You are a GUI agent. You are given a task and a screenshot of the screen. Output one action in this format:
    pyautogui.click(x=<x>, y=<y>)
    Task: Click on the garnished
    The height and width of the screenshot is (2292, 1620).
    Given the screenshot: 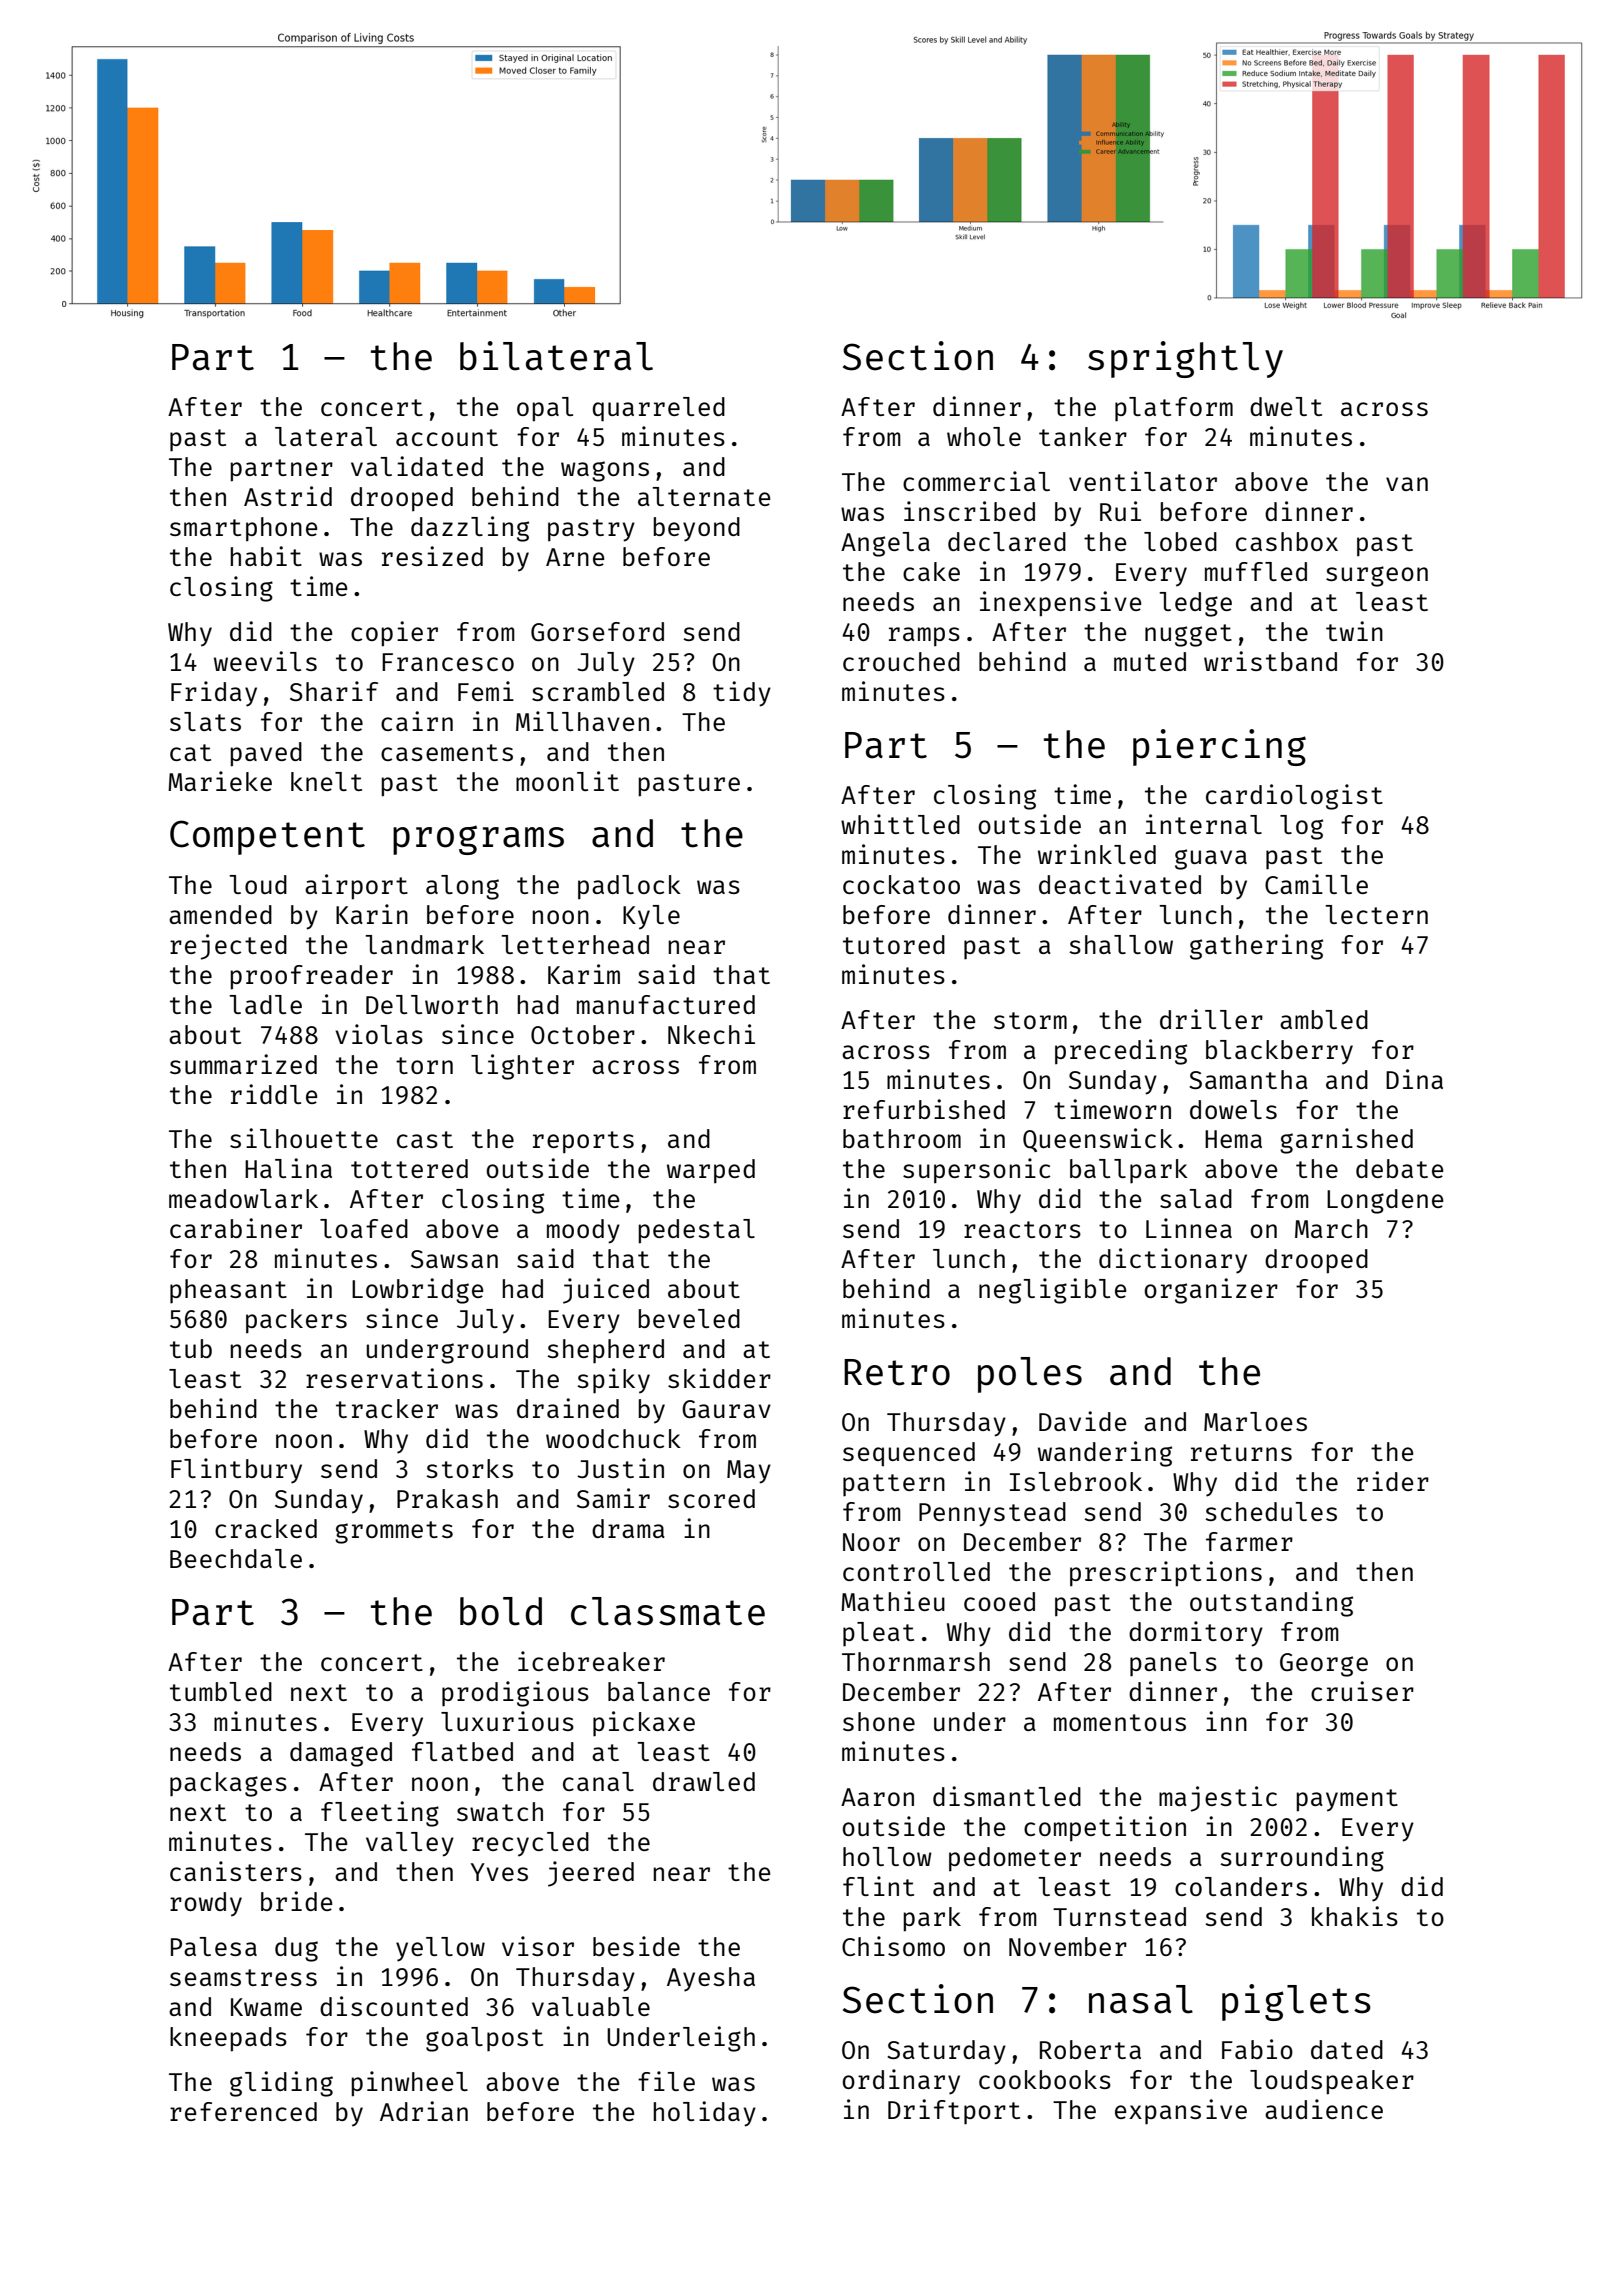 What is the action you would take?
    pyautogui.click(x=1346, y=1141)
